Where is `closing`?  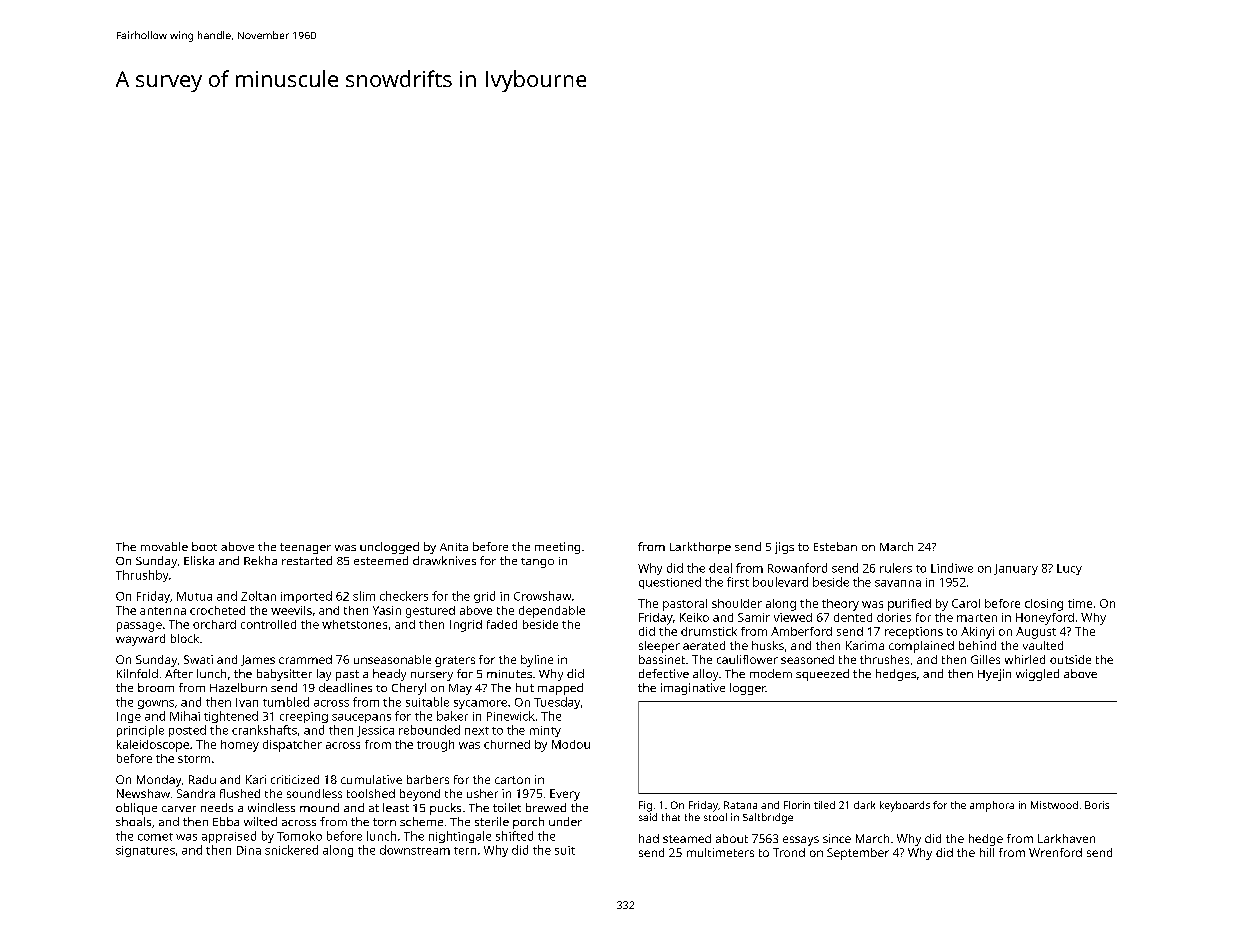
closing is located at coordinates (1044, 605).
